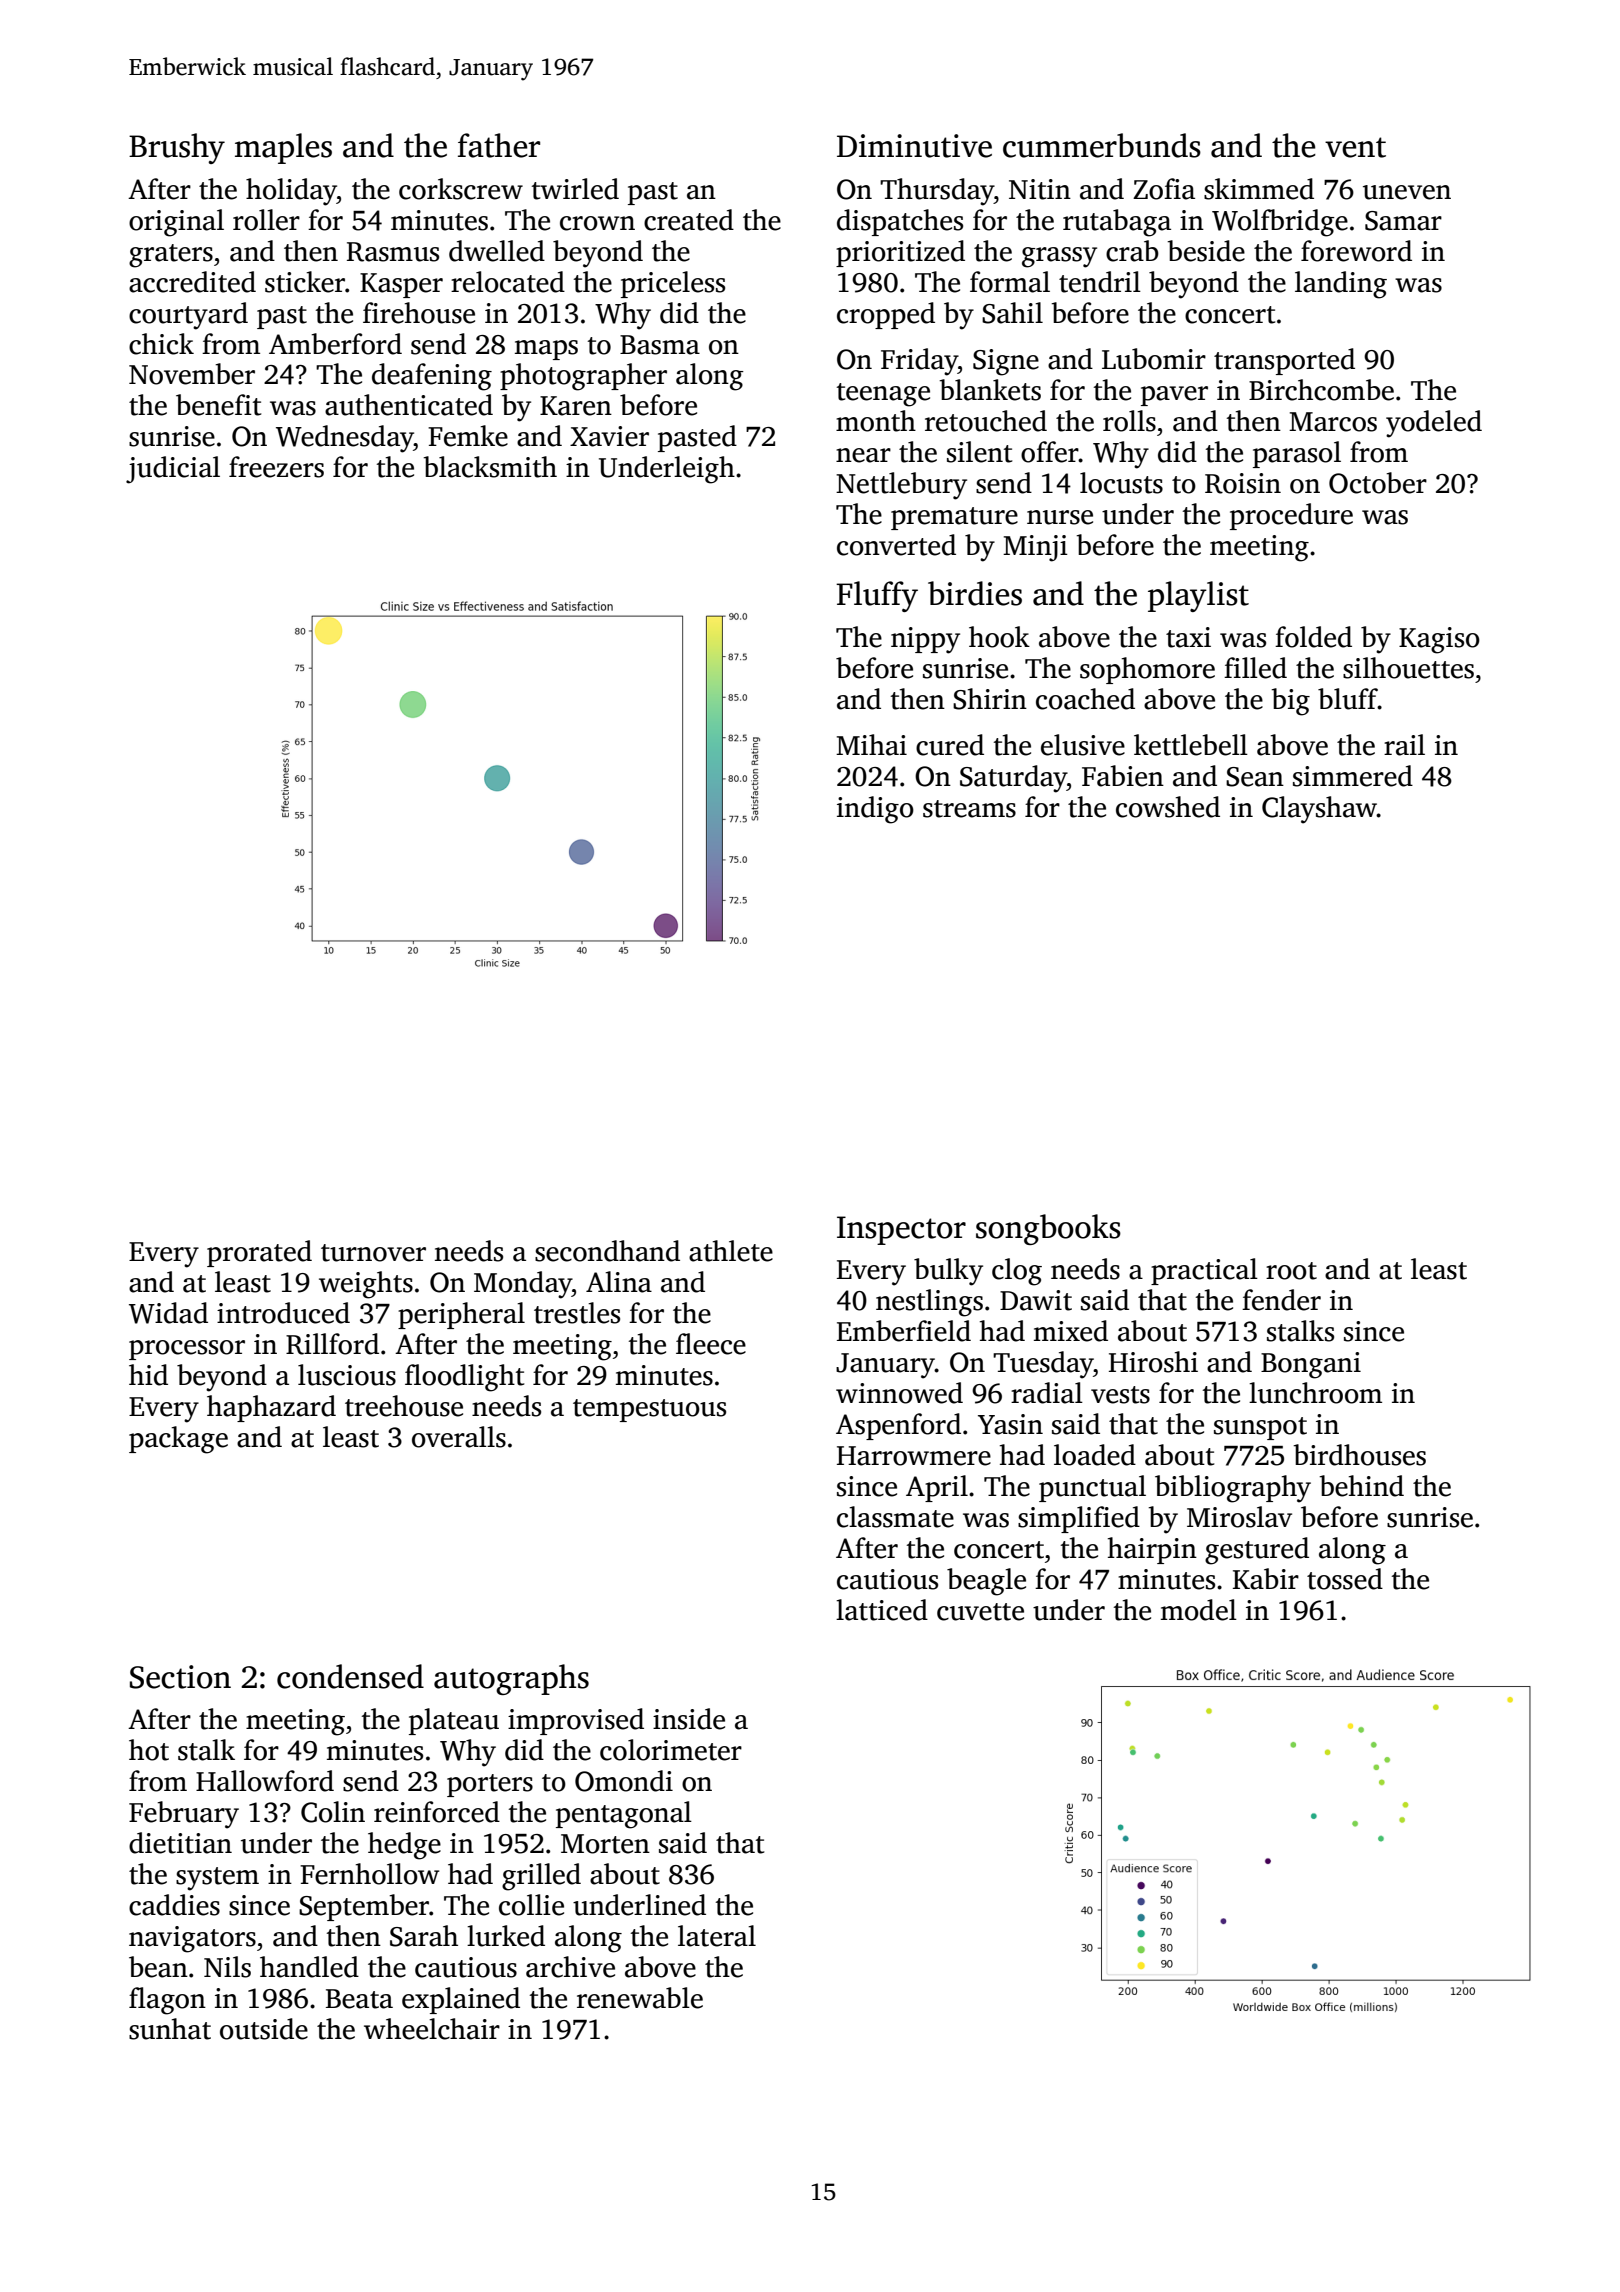 This page has width=1620, height=2292. Describe the element at coordinates (1168, 807) in the page. I see `cowshed` at that location.
